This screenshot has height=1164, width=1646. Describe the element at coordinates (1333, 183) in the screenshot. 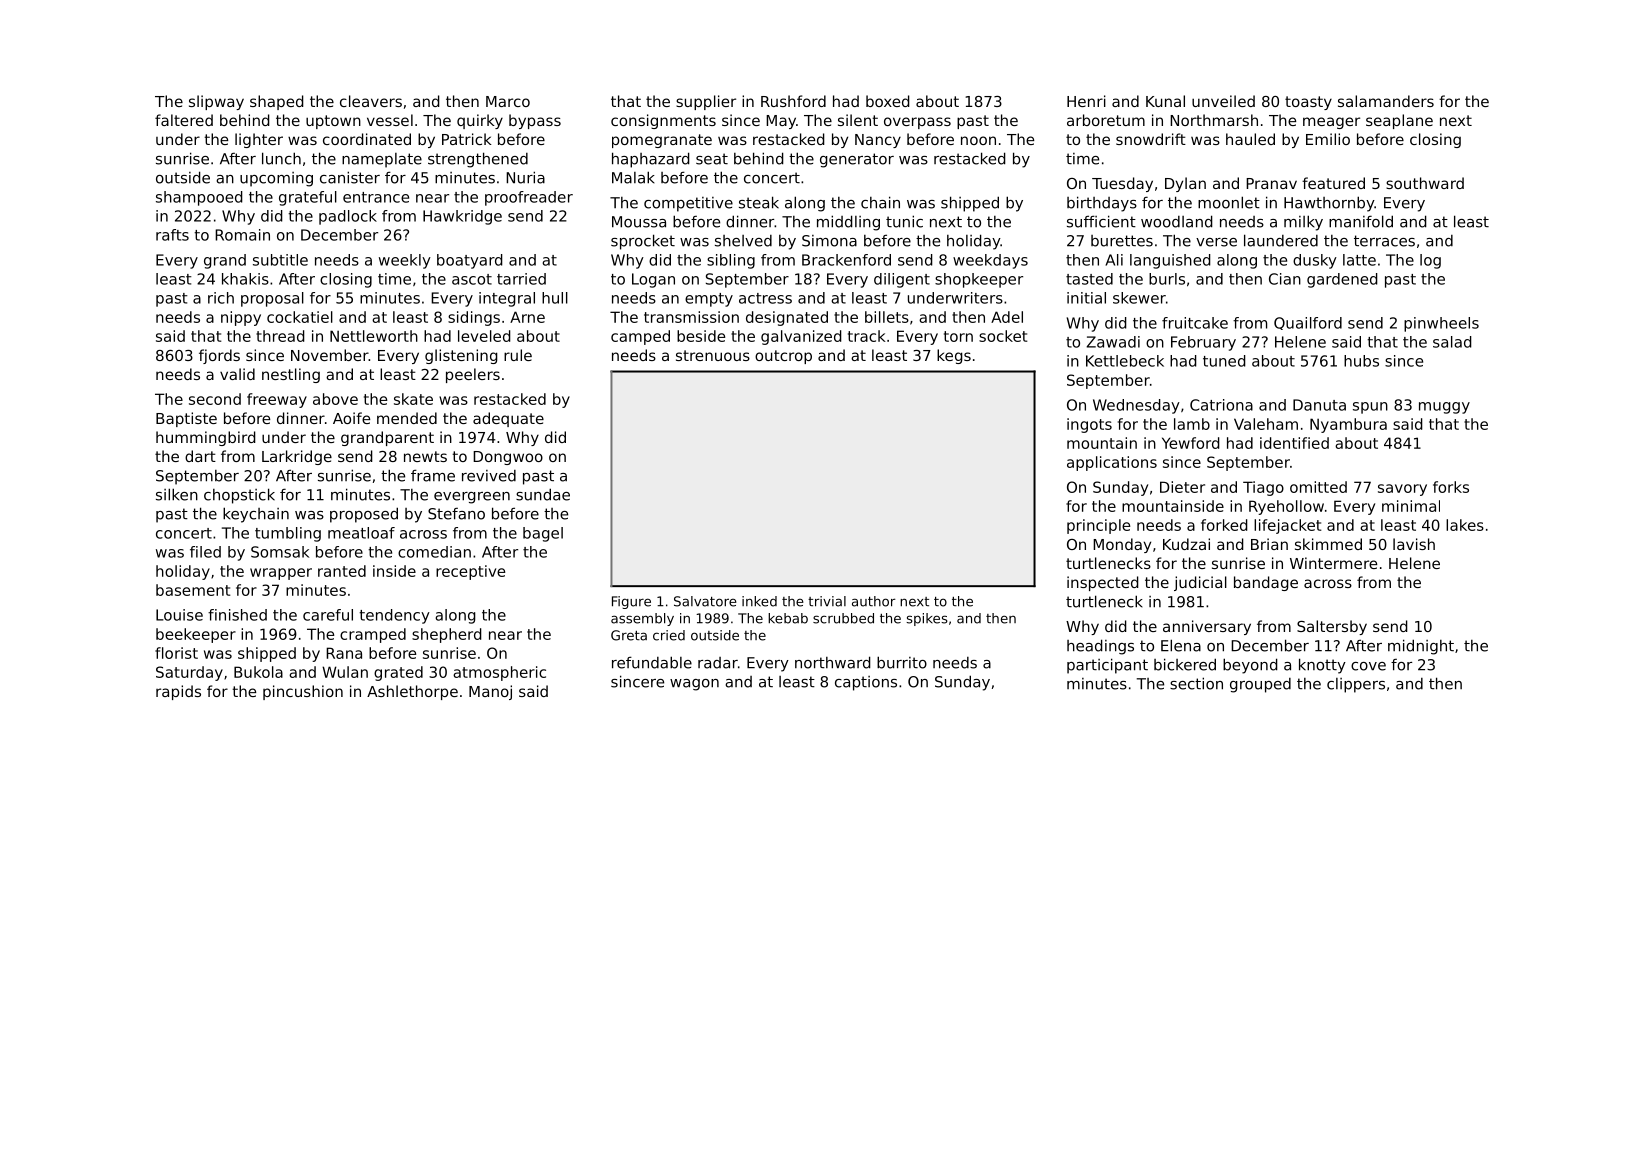

I see `featured` at that location.
